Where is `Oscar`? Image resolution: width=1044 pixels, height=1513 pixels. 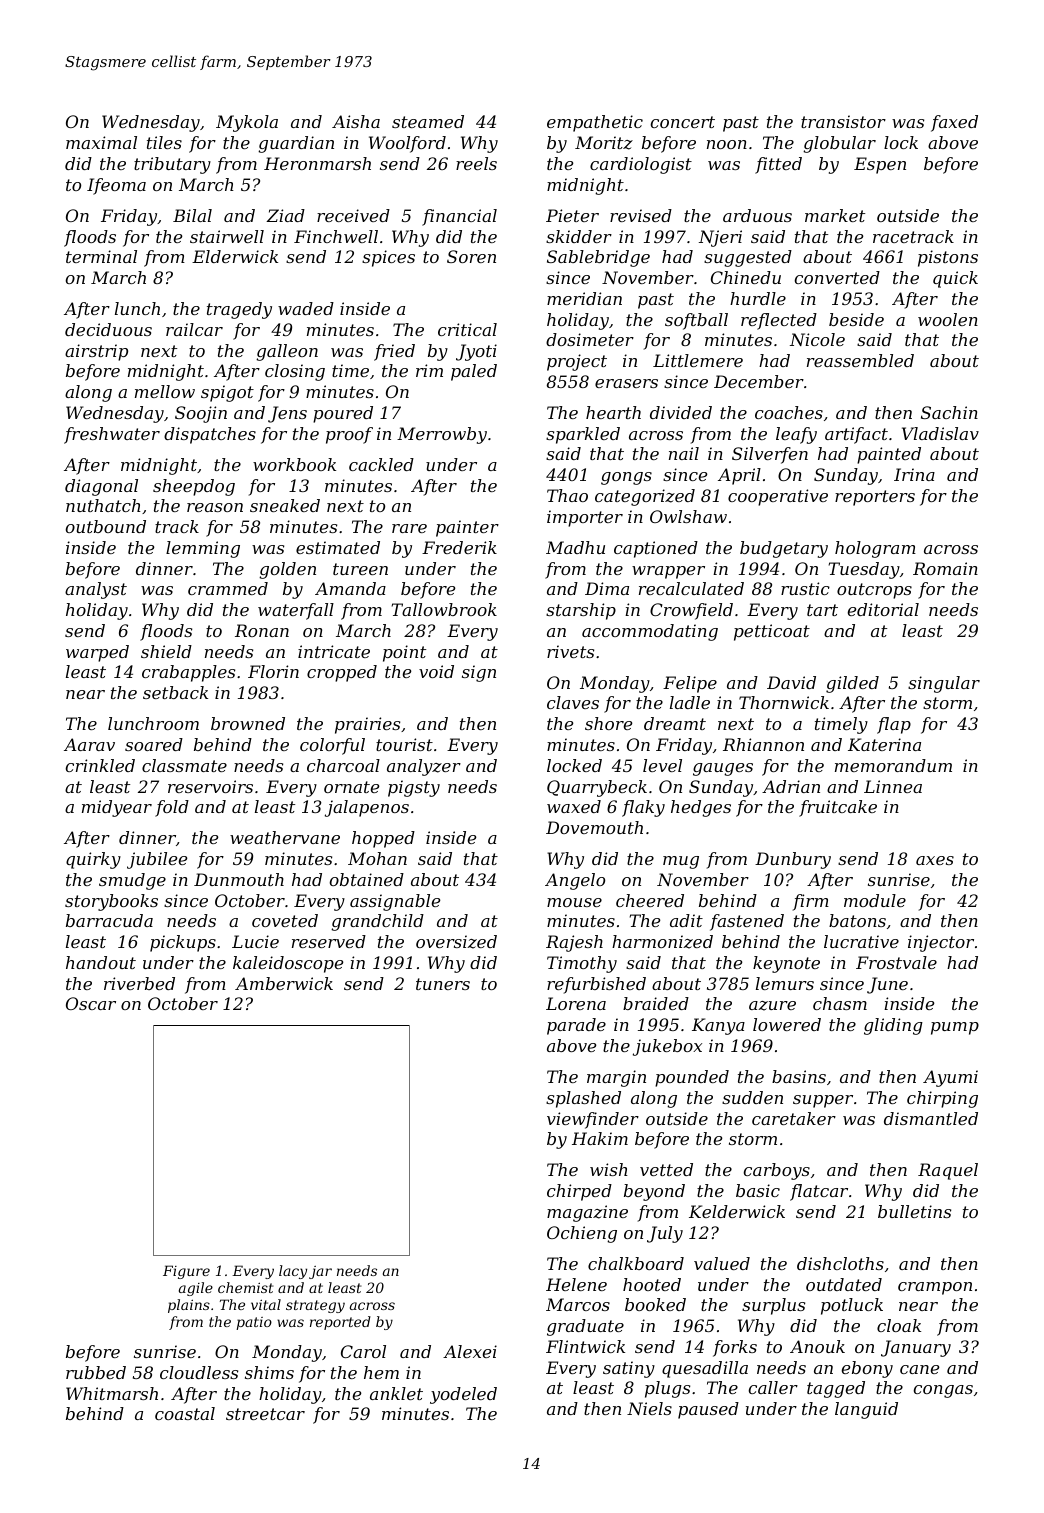
Oscar is located at coordinates (91, 1003).
